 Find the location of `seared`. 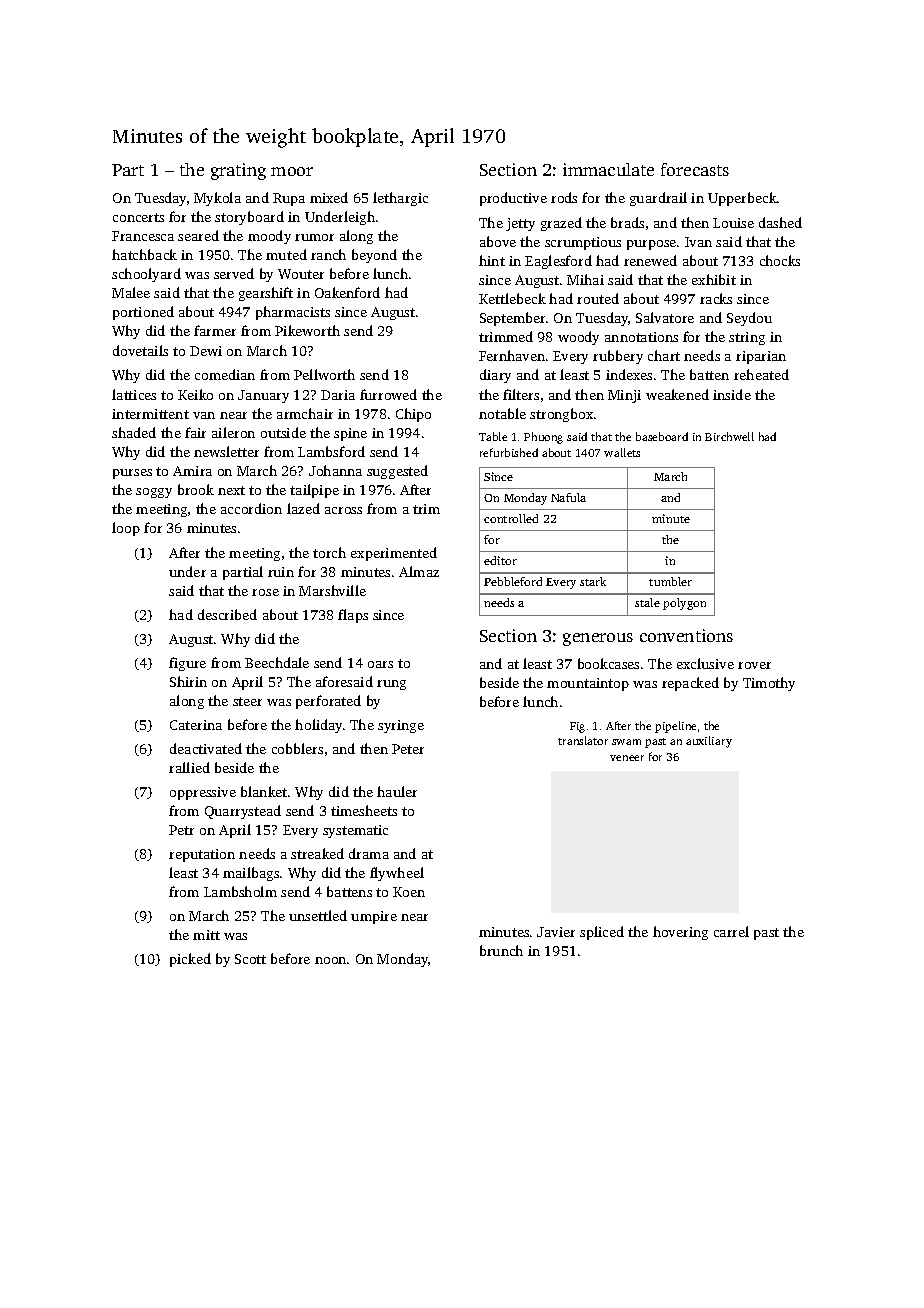

seared is located at coordinates (198, 235).
